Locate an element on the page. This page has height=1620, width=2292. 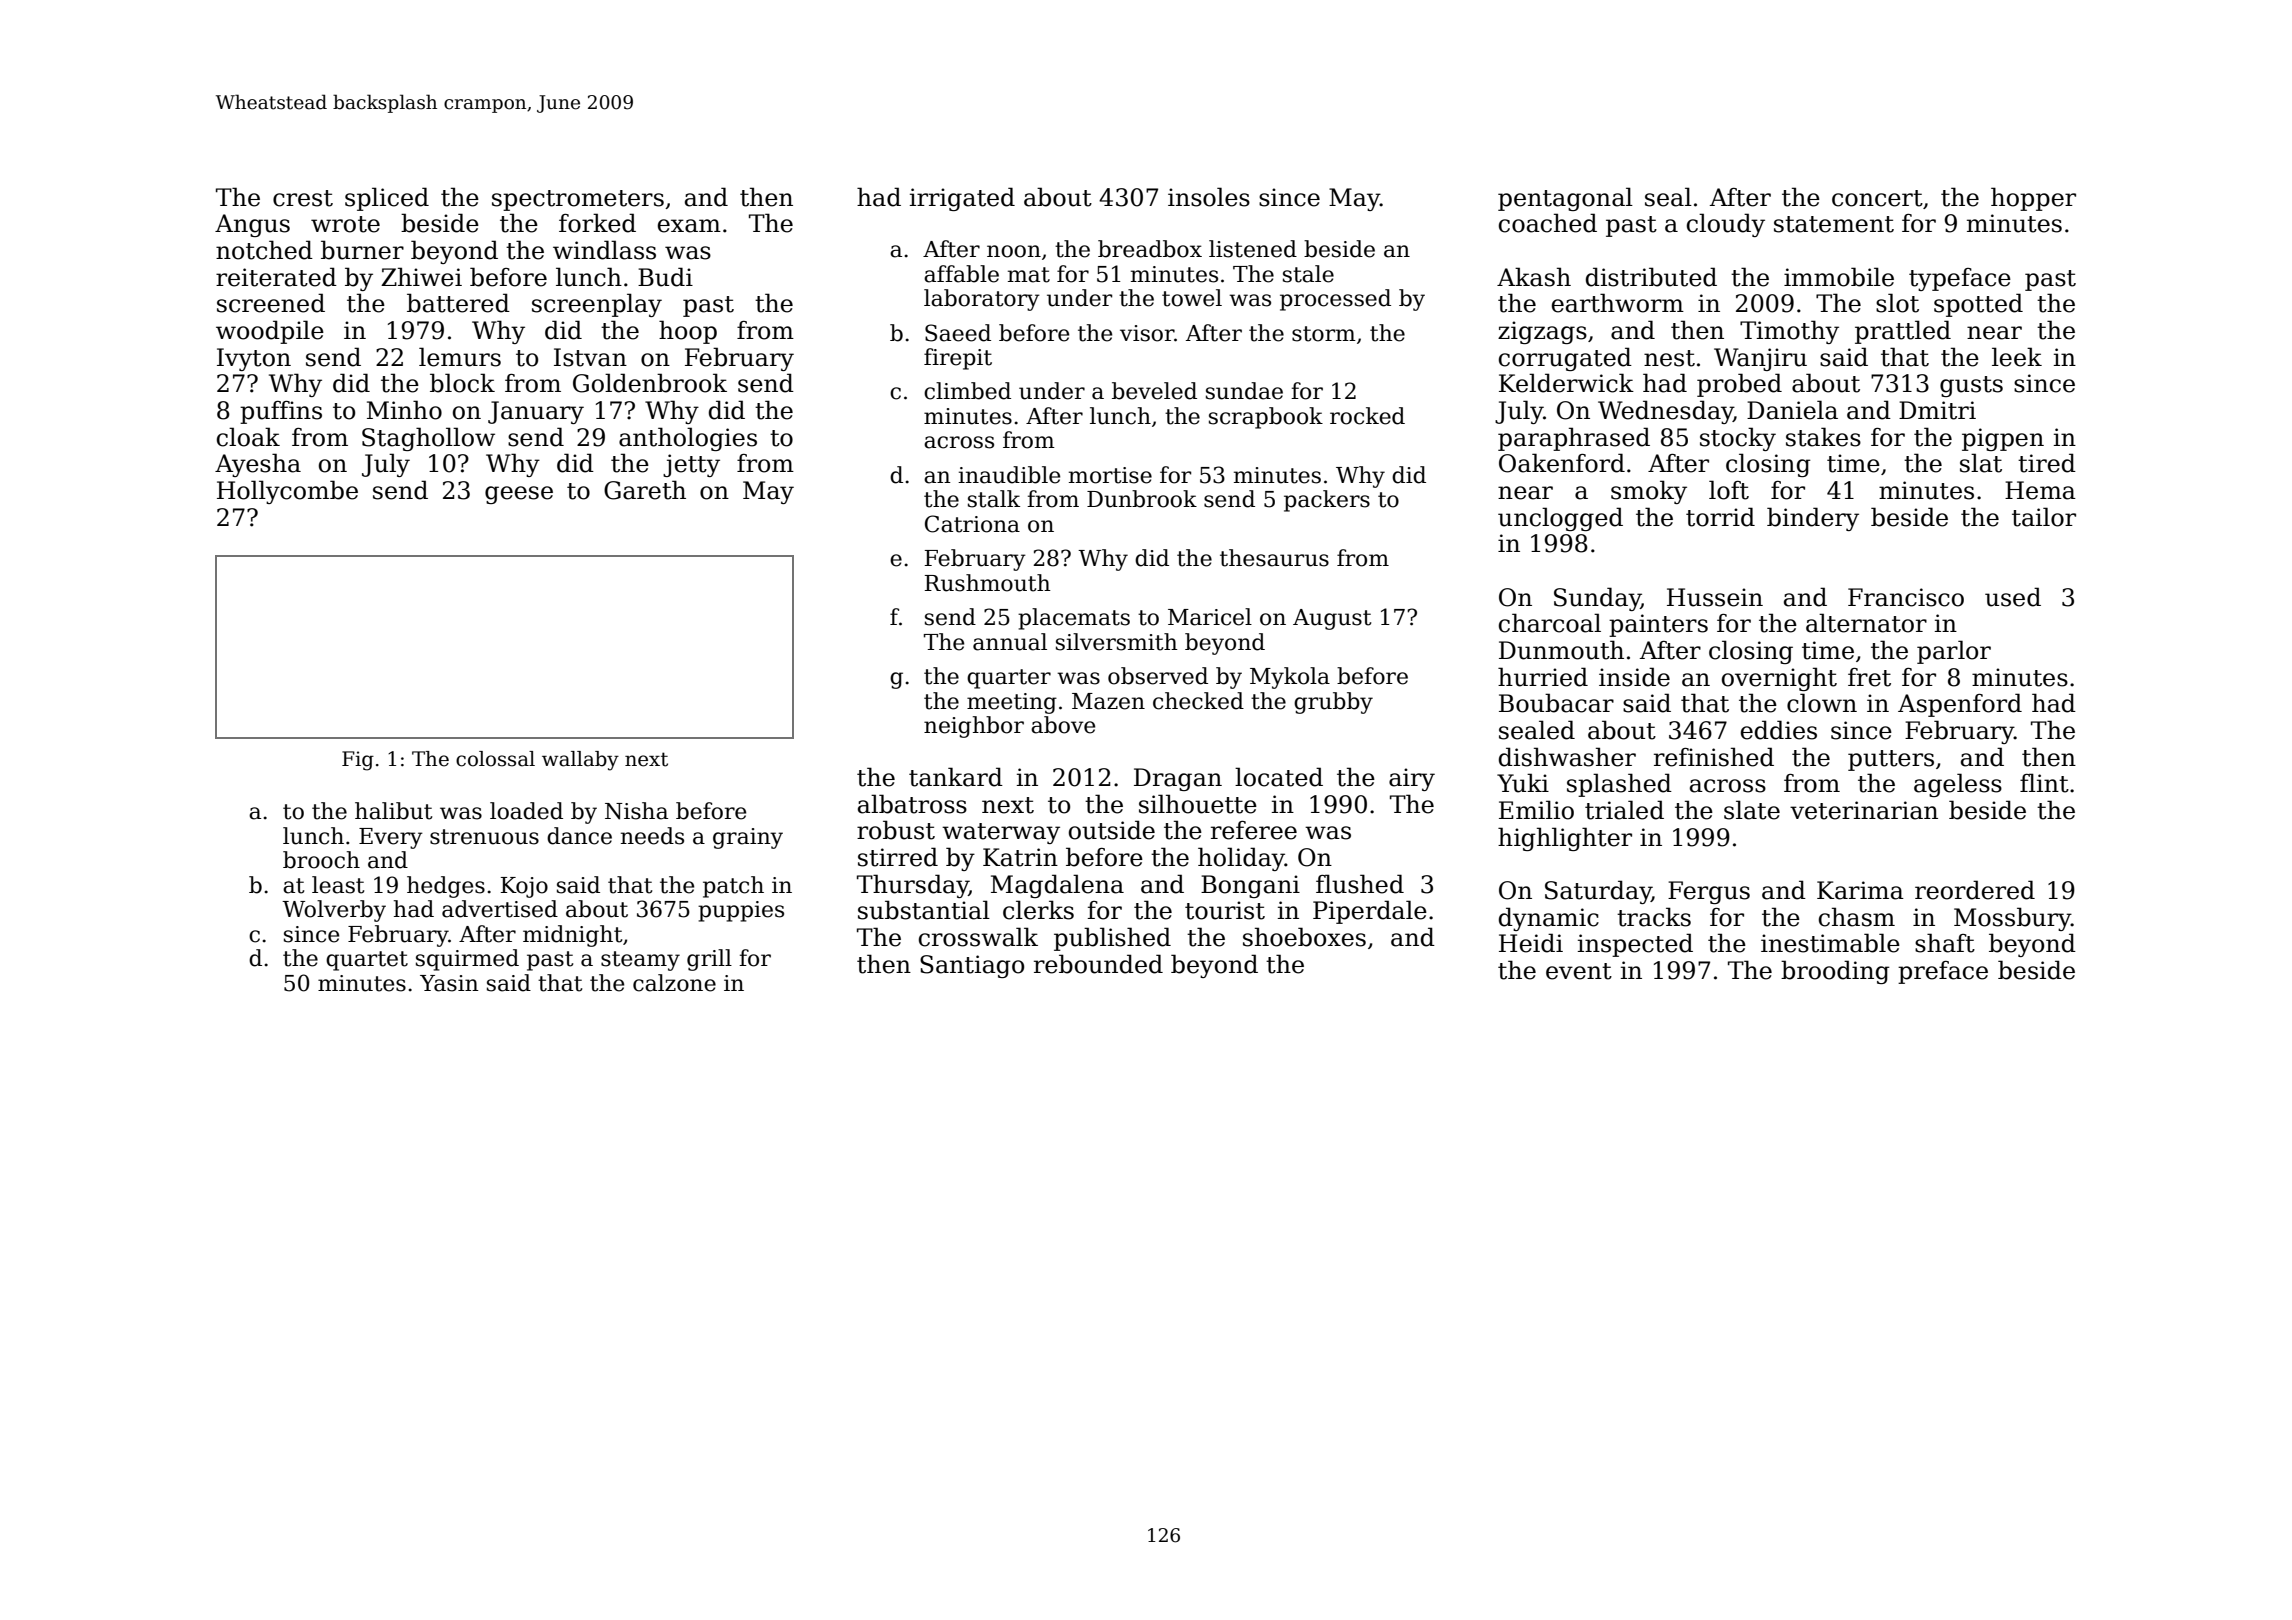
brooding is located at coordinates (1835, 972).
